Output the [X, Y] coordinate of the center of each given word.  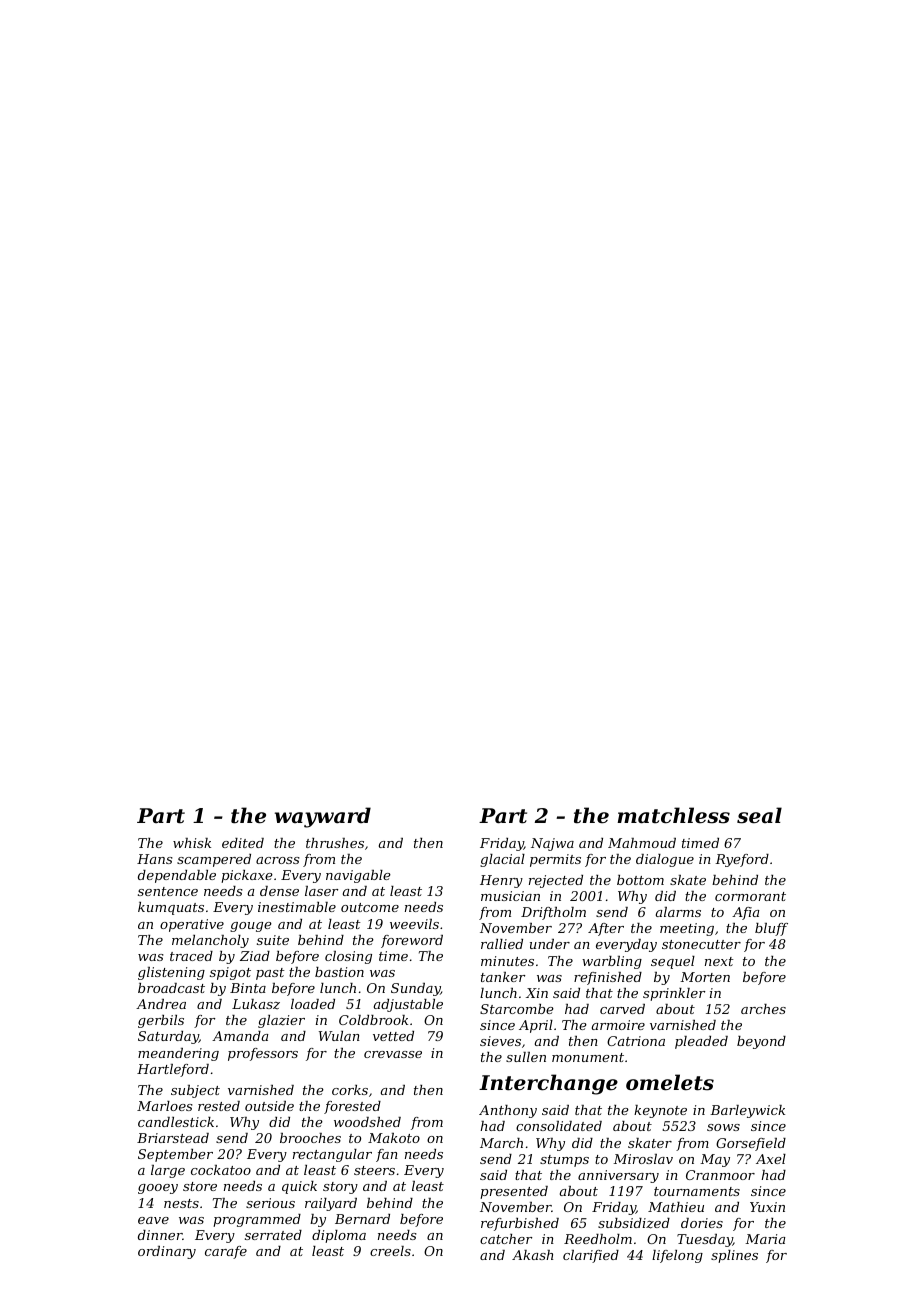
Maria [765, 1239]
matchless [673, 815]
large [168, 1171]
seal [759, 815]
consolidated [559, 1126]
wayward [323, 817]
